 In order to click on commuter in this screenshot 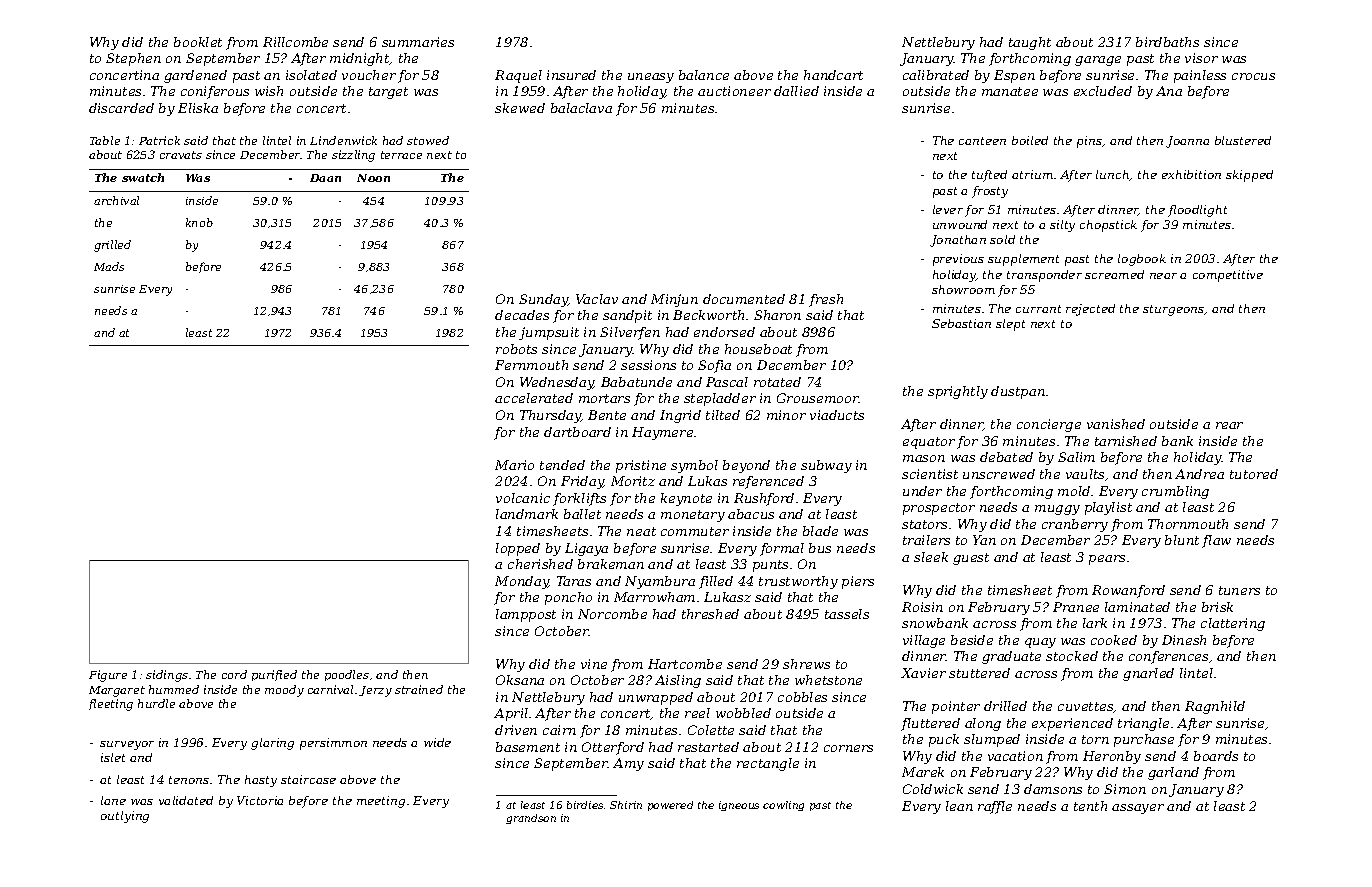, I will do `click(695, 531)`.
